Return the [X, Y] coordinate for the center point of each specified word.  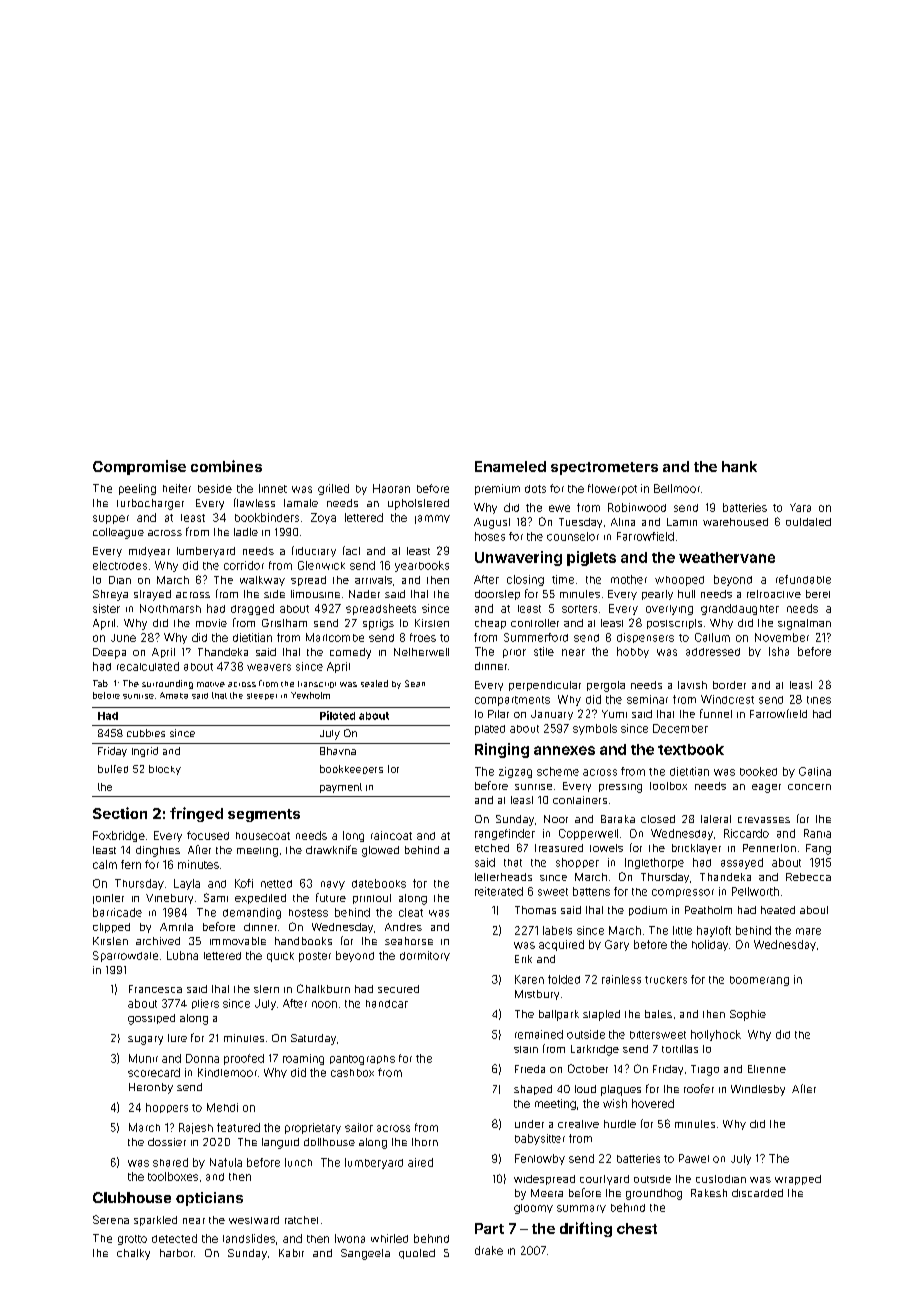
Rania [817, 833]
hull [686, 594]
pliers [205, 1004]
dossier [167, 1142]
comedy [350, 653]
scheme [558, 771]
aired [420, 1162]
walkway [262, 581]
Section [120, 813]
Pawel [694, 1158]
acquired [561, 945]
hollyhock [716, 1035]
